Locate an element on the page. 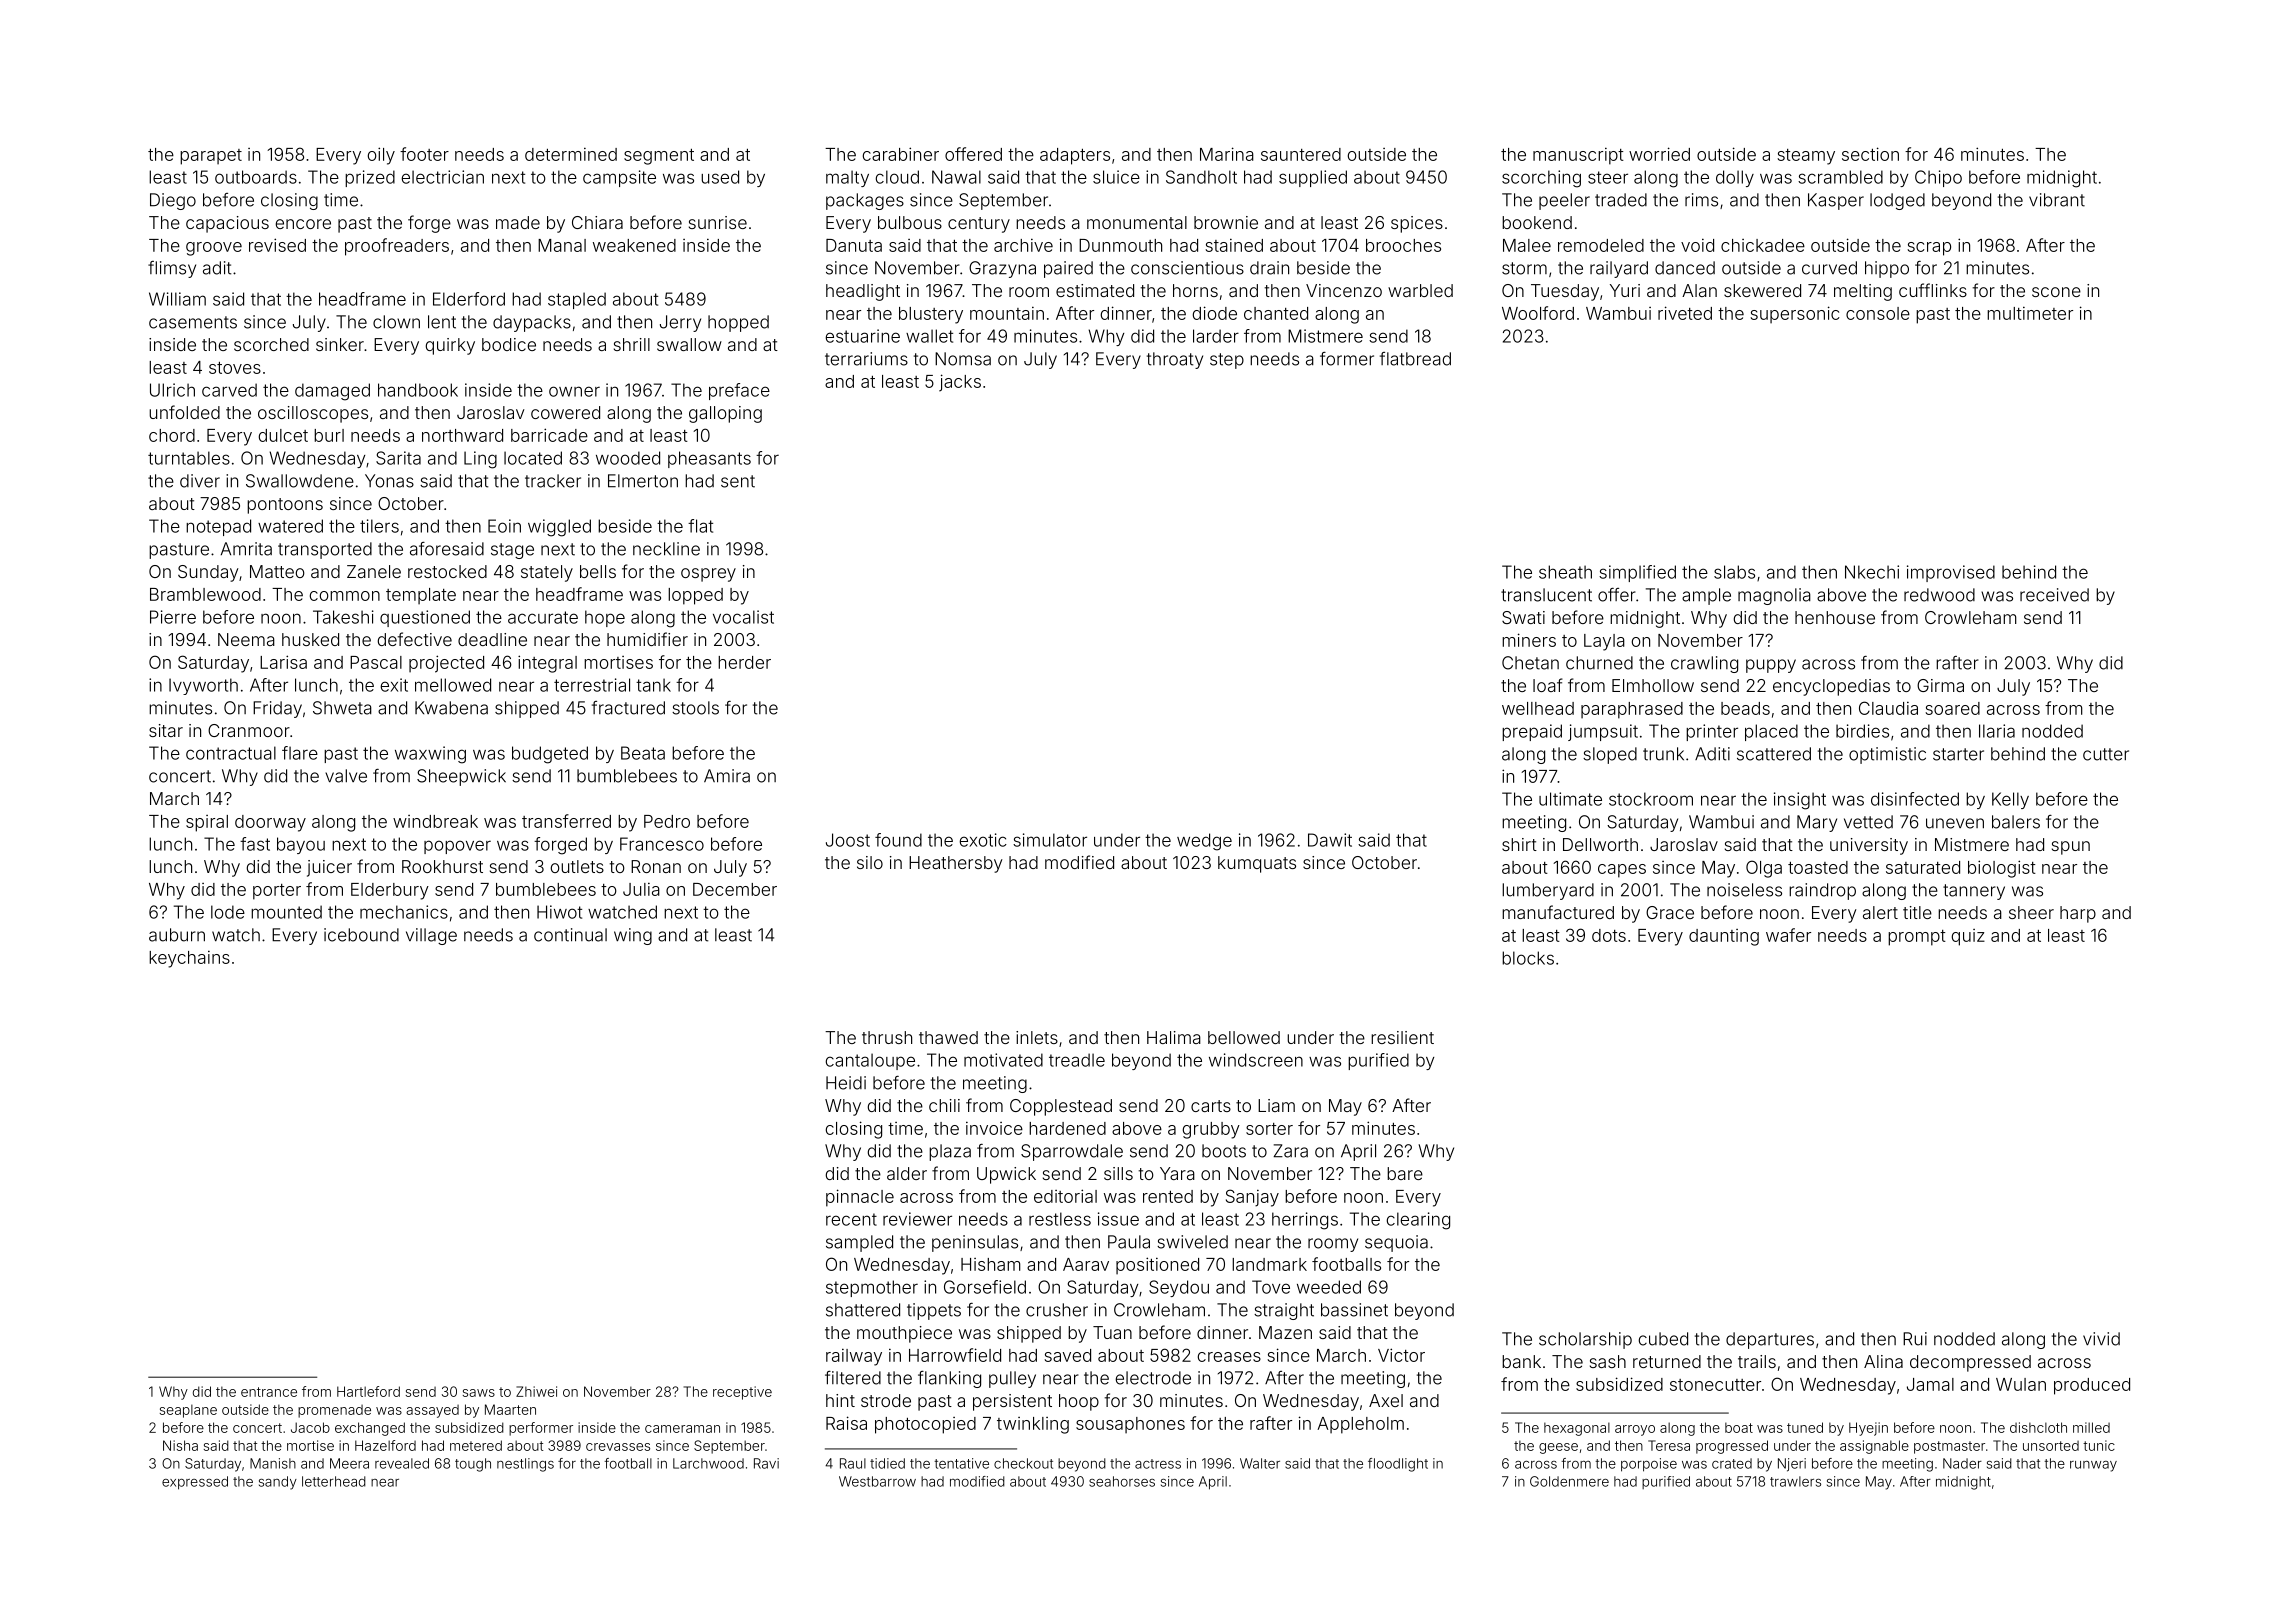 The height and width of the page is (1614, 2282). disinfected is located at coordinates (1915, 799).
